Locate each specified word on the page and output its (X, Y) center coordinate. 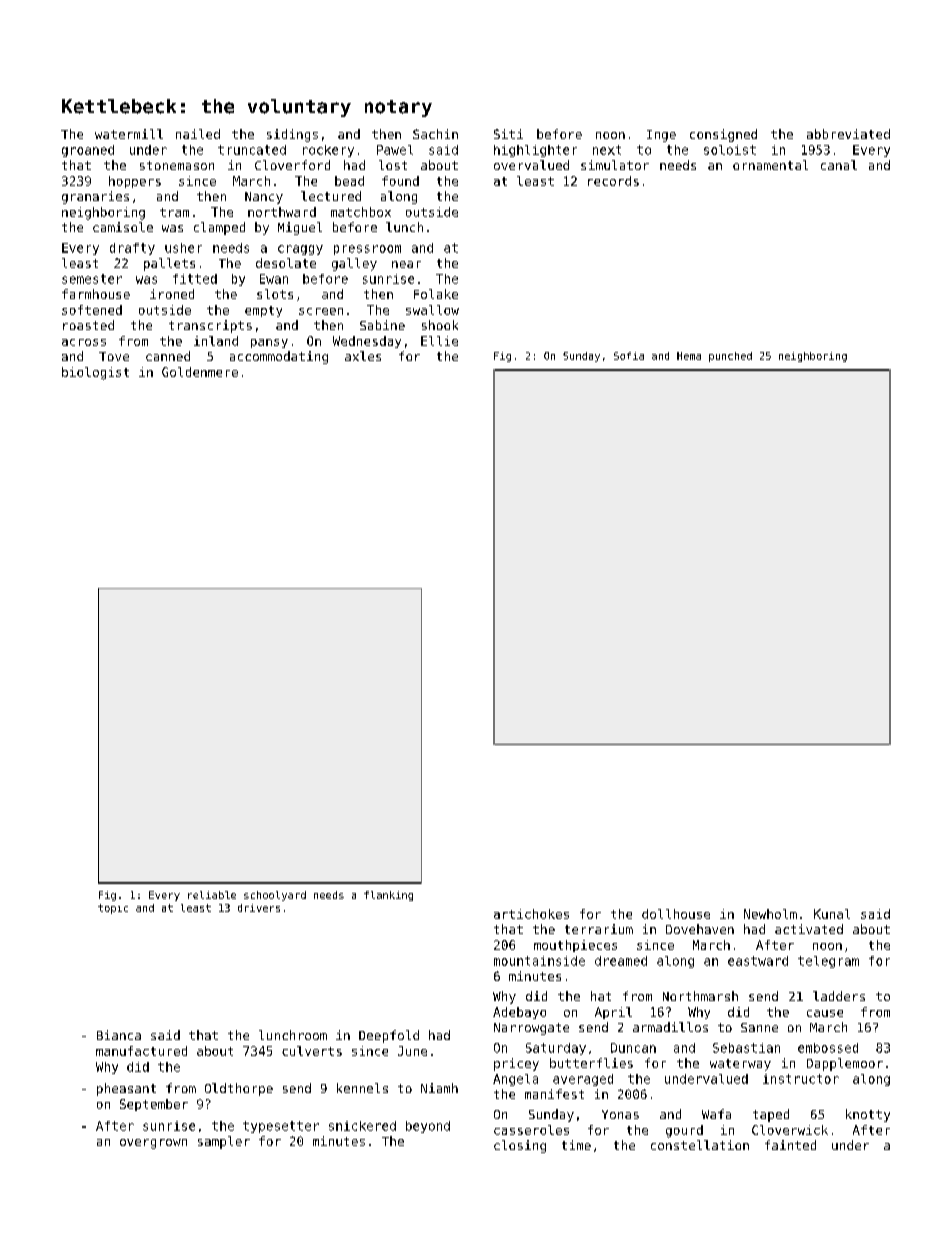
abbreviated (848, 134)
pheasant (126, 1089)
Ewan (274, 279)
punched (730, 357)
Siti (508, 134)
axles (363, 356)
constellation (700, 1145)
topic (113, 909)
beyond (428, 1127)
